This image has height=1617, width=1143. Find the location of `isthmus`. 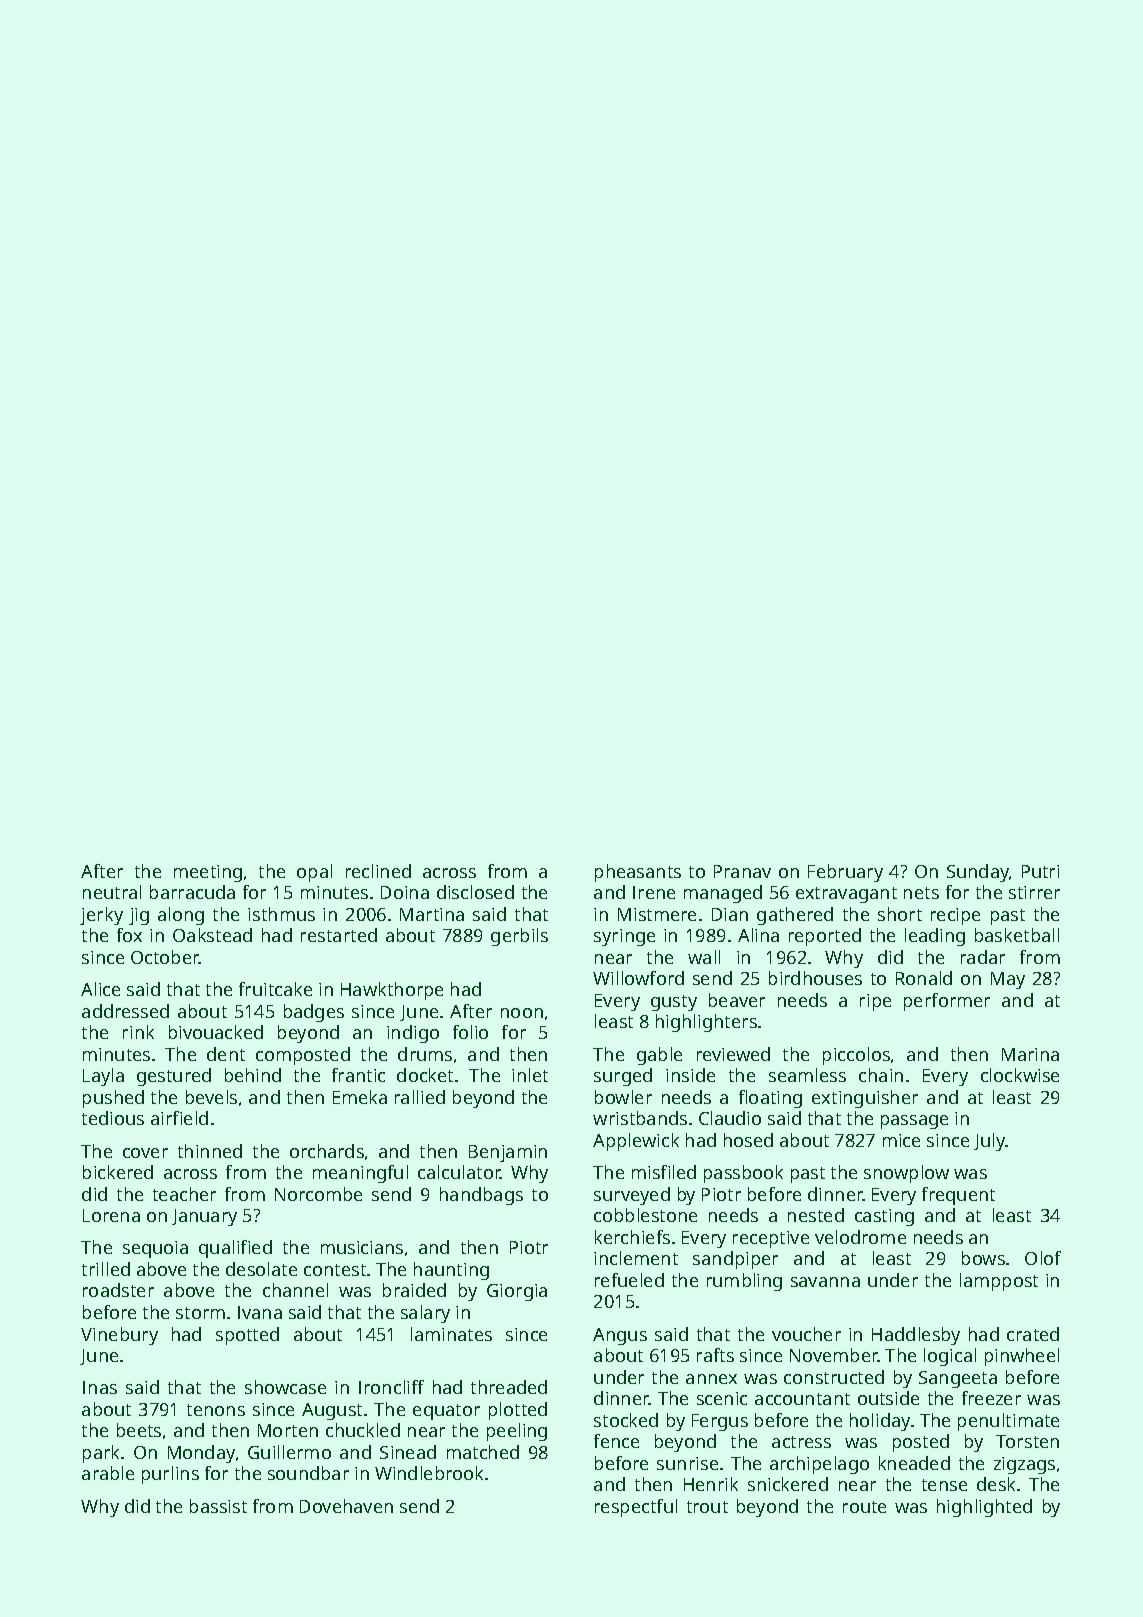

isthmus is located at coordinates (281, 914).
